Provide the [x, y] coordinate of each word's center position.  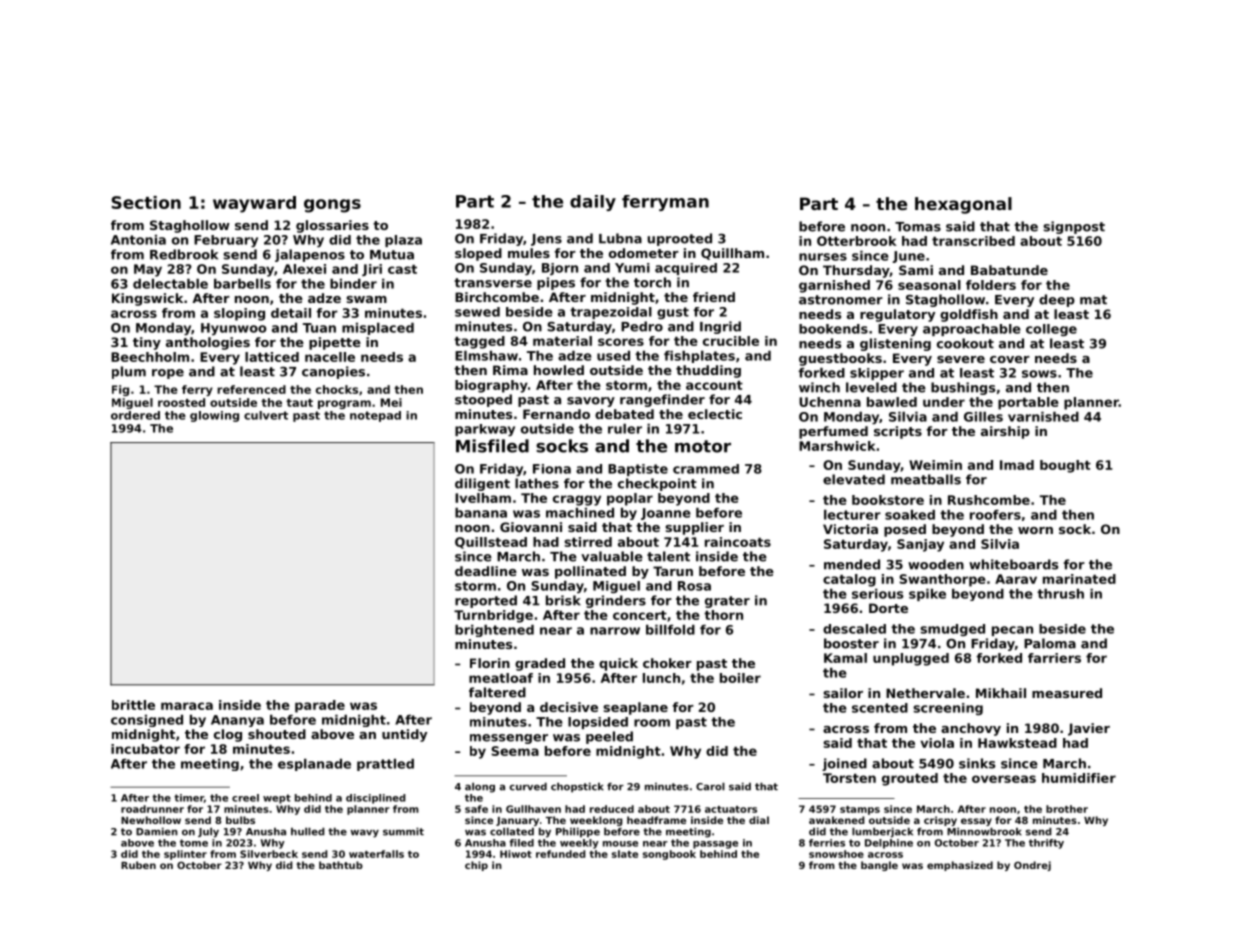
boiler [740, 678]
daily [593, 203]
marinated [1079, 579]
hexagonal [963, 205]
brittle [133, 705]
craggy [577, 500]
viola [937, 743]
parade [320, 706]
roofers [995, 514]
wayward [254, 204]
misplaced [378, 328]
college [1051, 330]
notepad [375, 416]
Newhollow [151, 820]
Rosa [694, 586]
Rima [510, 370]
